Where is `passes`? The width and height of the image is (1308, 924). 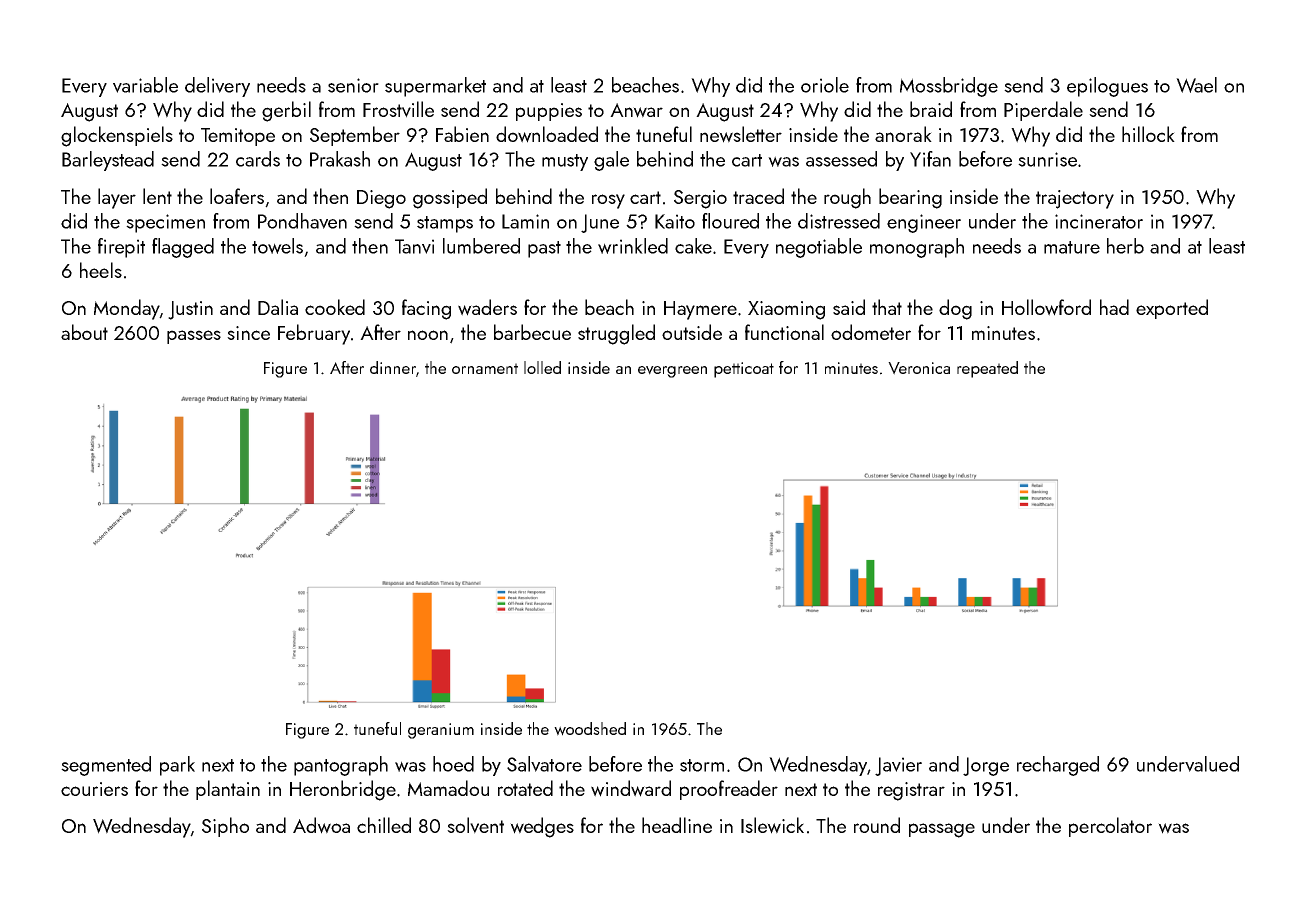
passes is located at coordinates (194, 337).
